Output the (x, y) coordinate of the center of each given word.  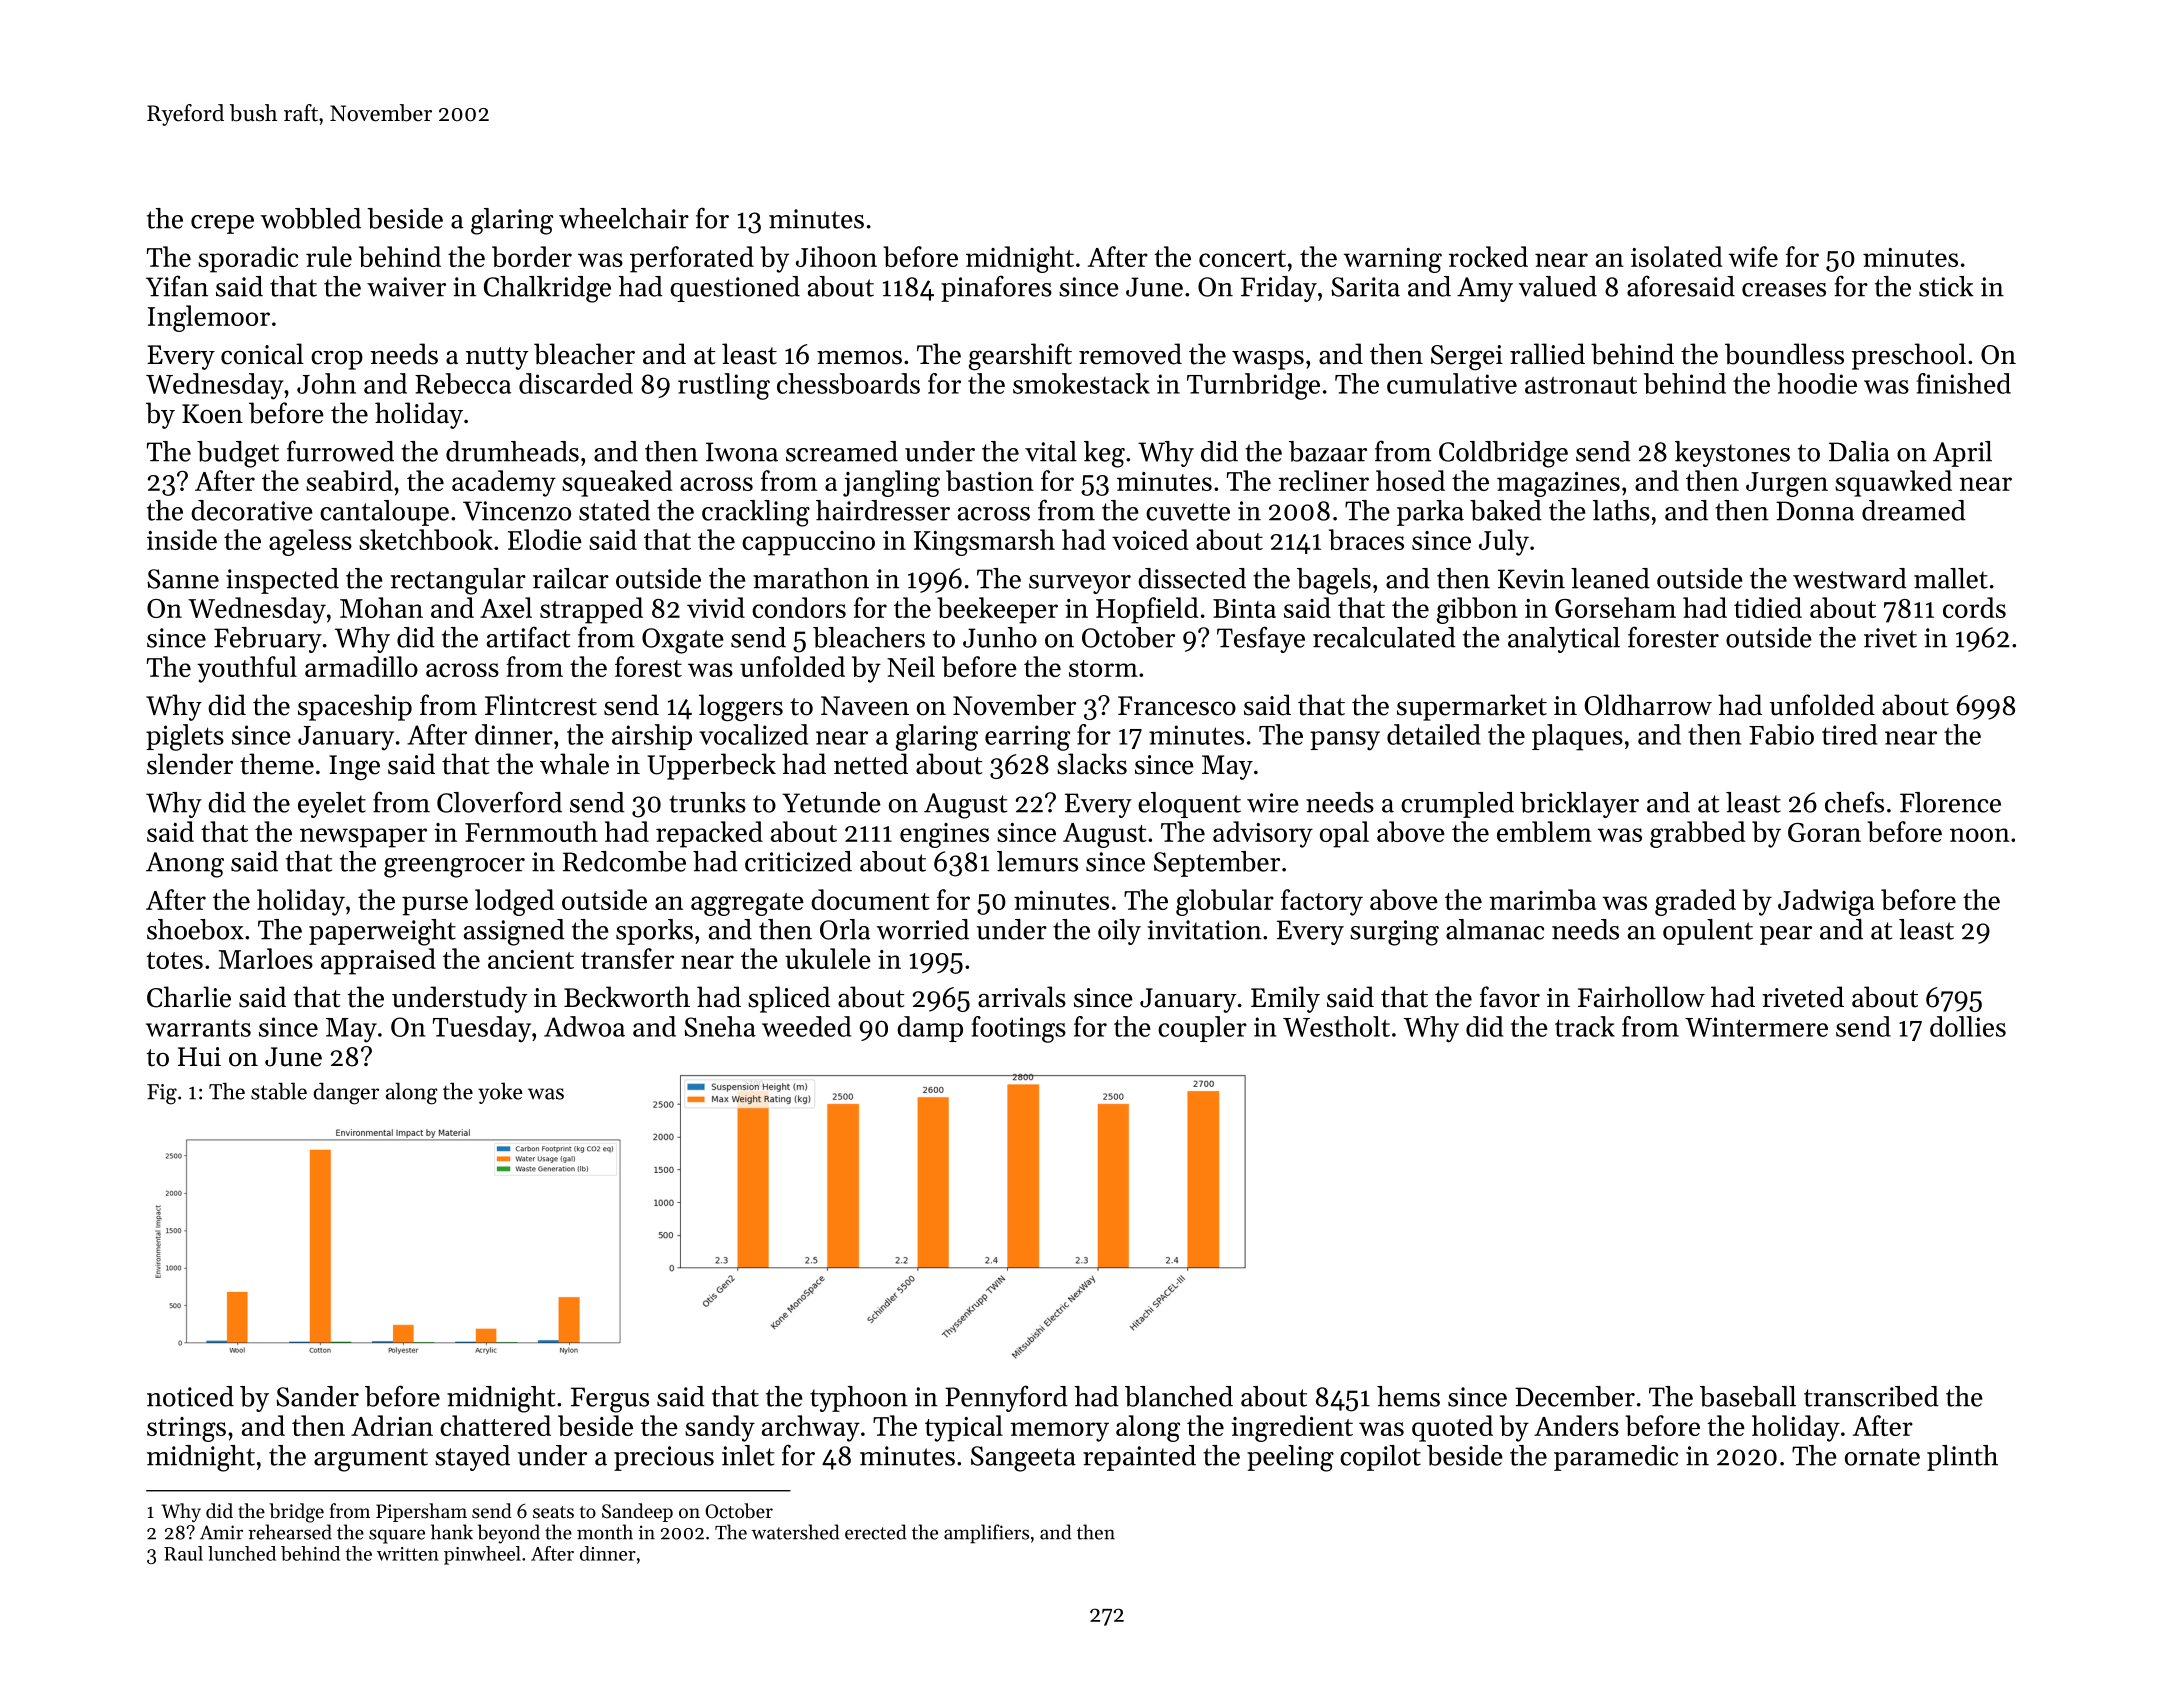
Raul (183, 1553)
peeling (1290, 1458)
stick (1946, 286)
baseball (1748, 1396)
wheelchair (624, 218)
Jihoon (836, 256)
